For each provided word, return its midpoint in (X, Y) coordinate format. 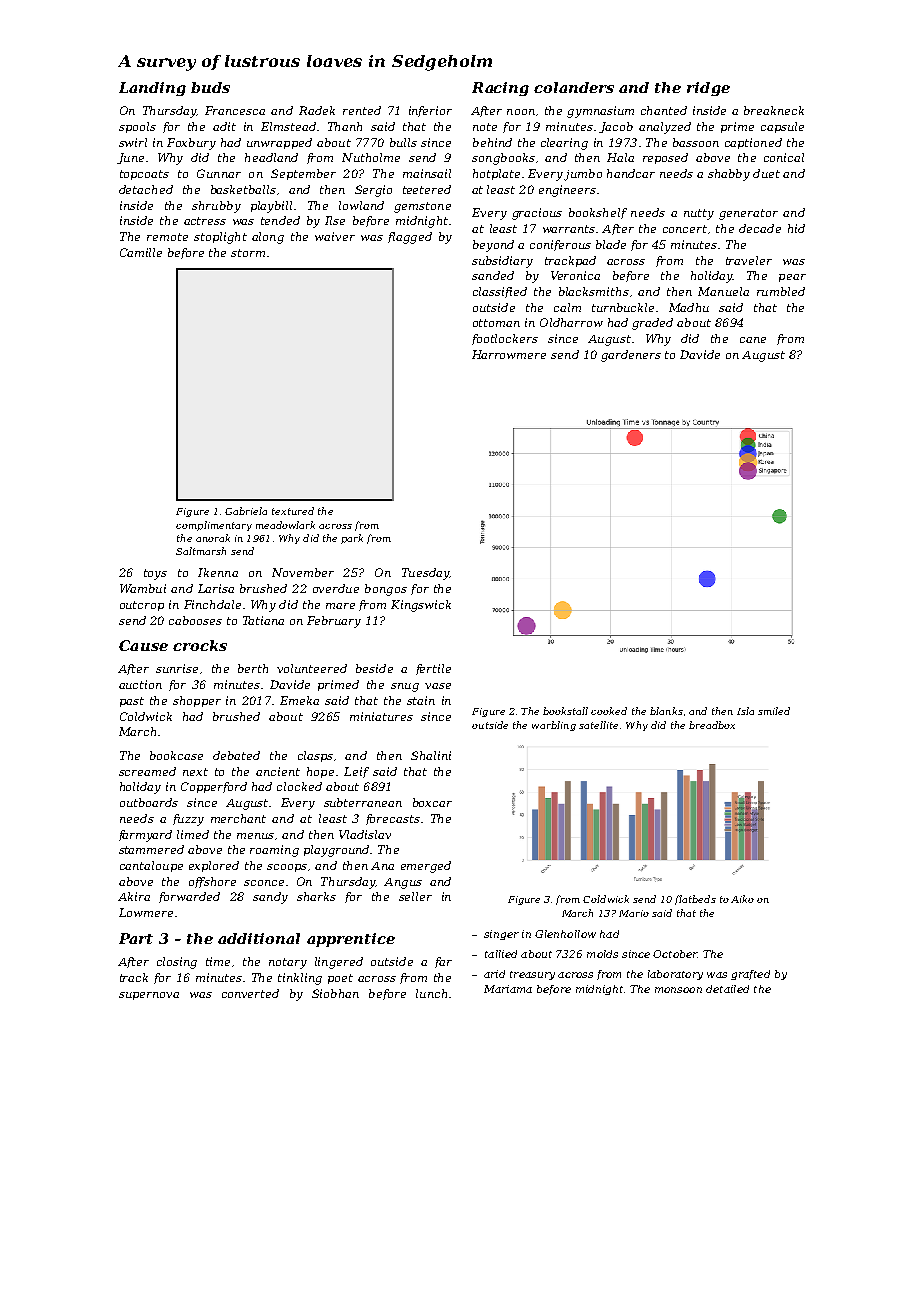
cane (753, 340)
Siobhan (335, 993)
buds (210, 87)
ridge (708, 89)
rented (362, 110)
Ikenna (218, 572)
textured (293, 511)
